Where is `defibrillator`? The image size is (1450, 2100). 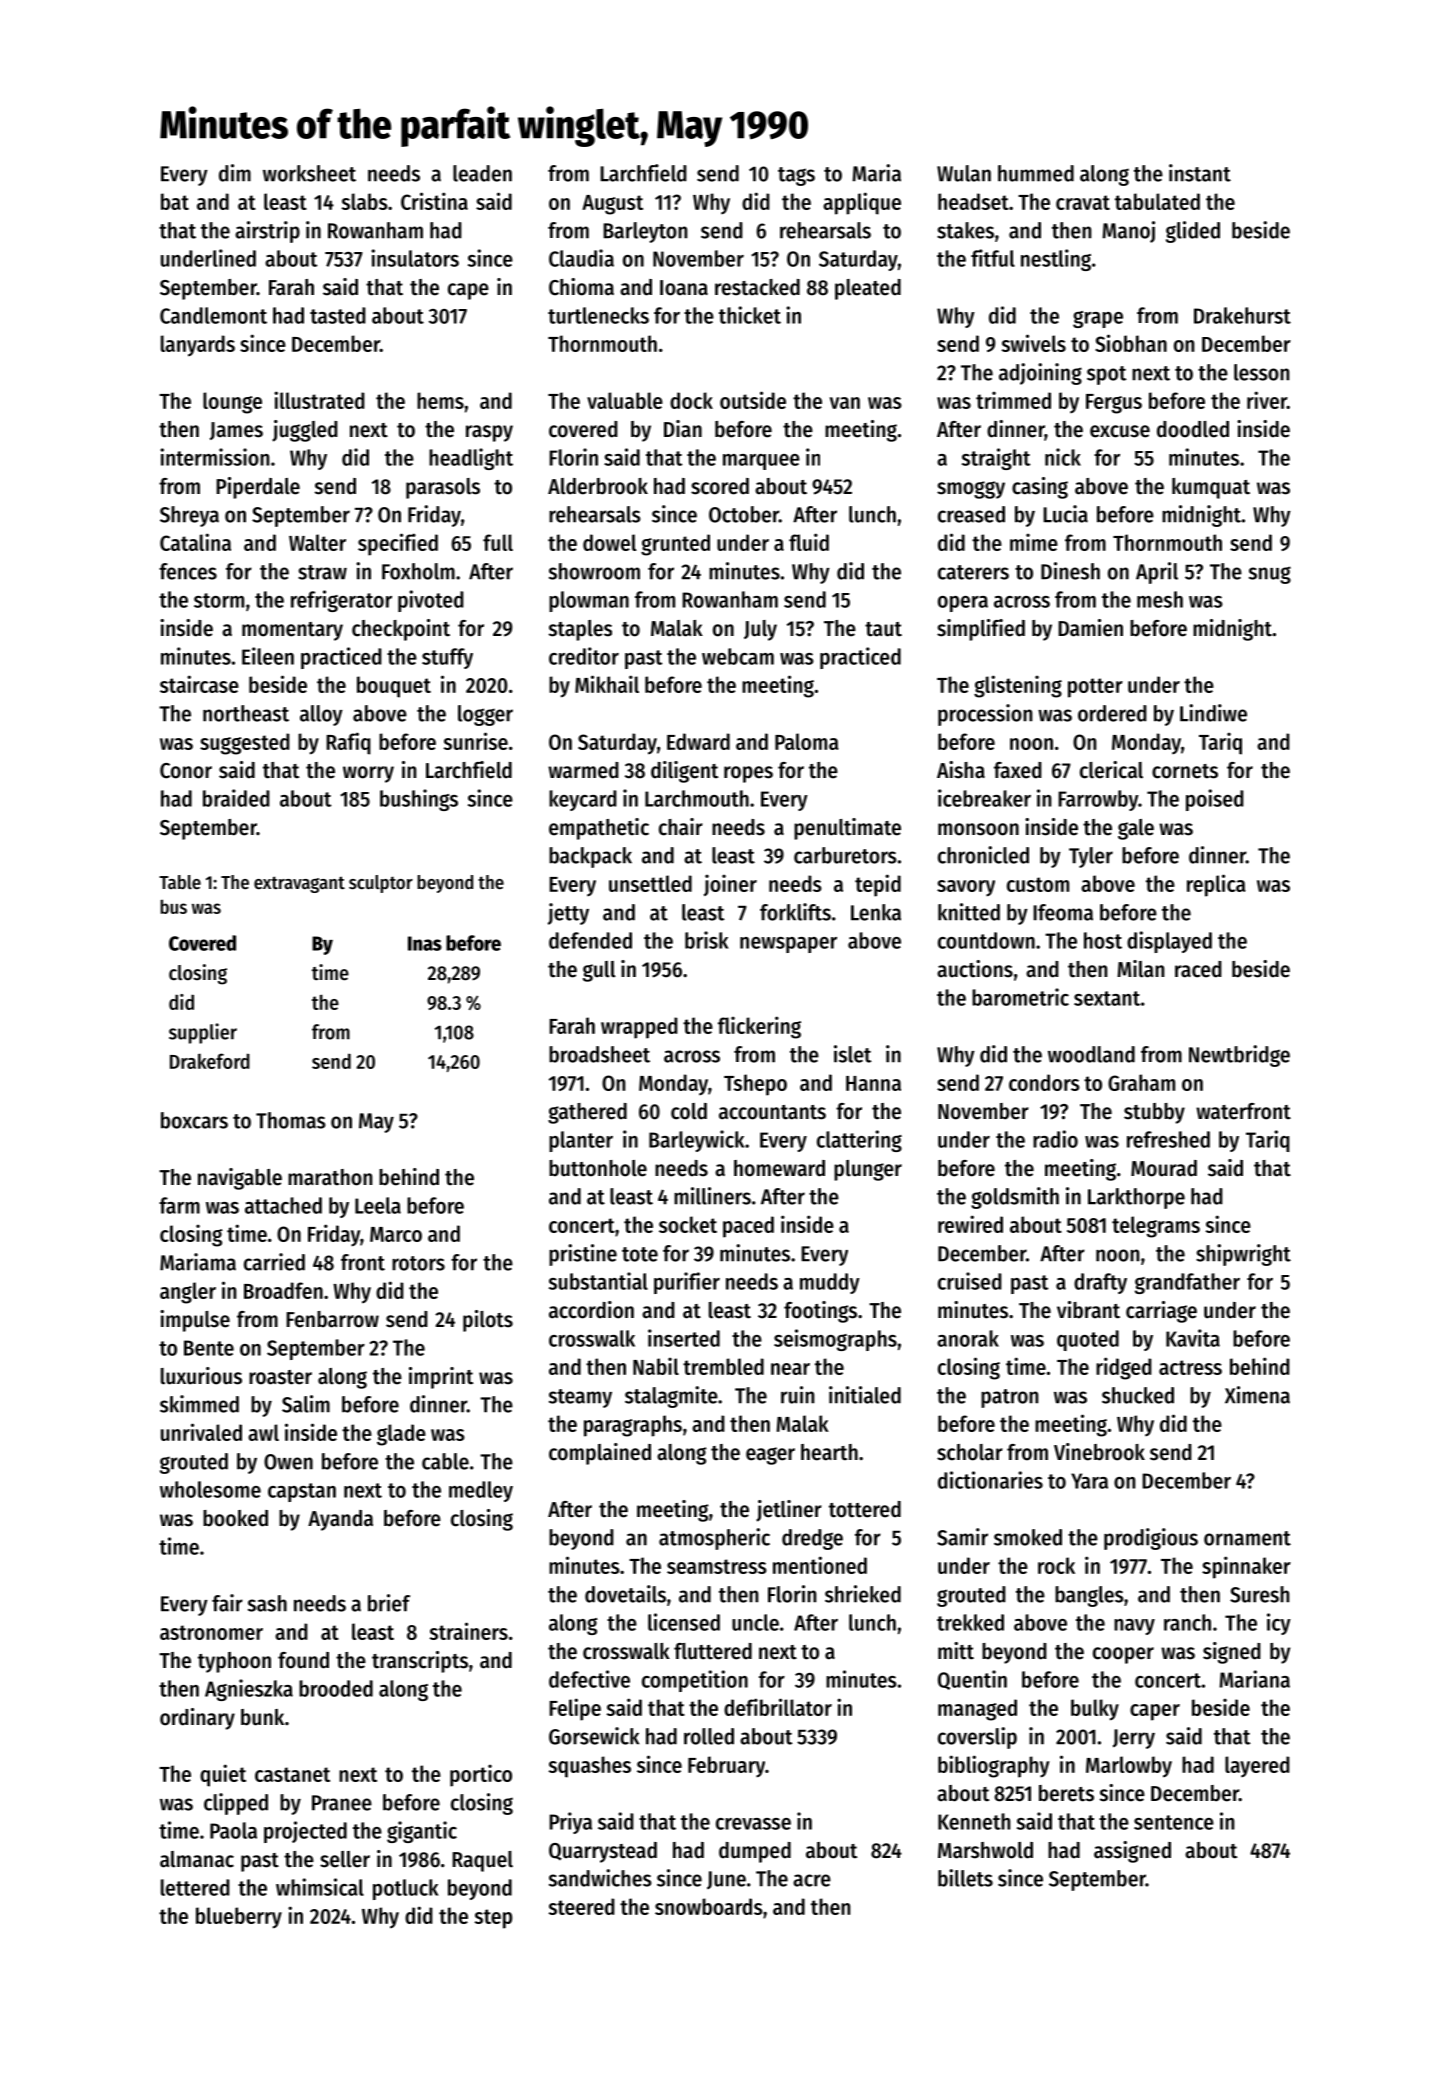 defibrillator is located at coordinates (778, 1707).
